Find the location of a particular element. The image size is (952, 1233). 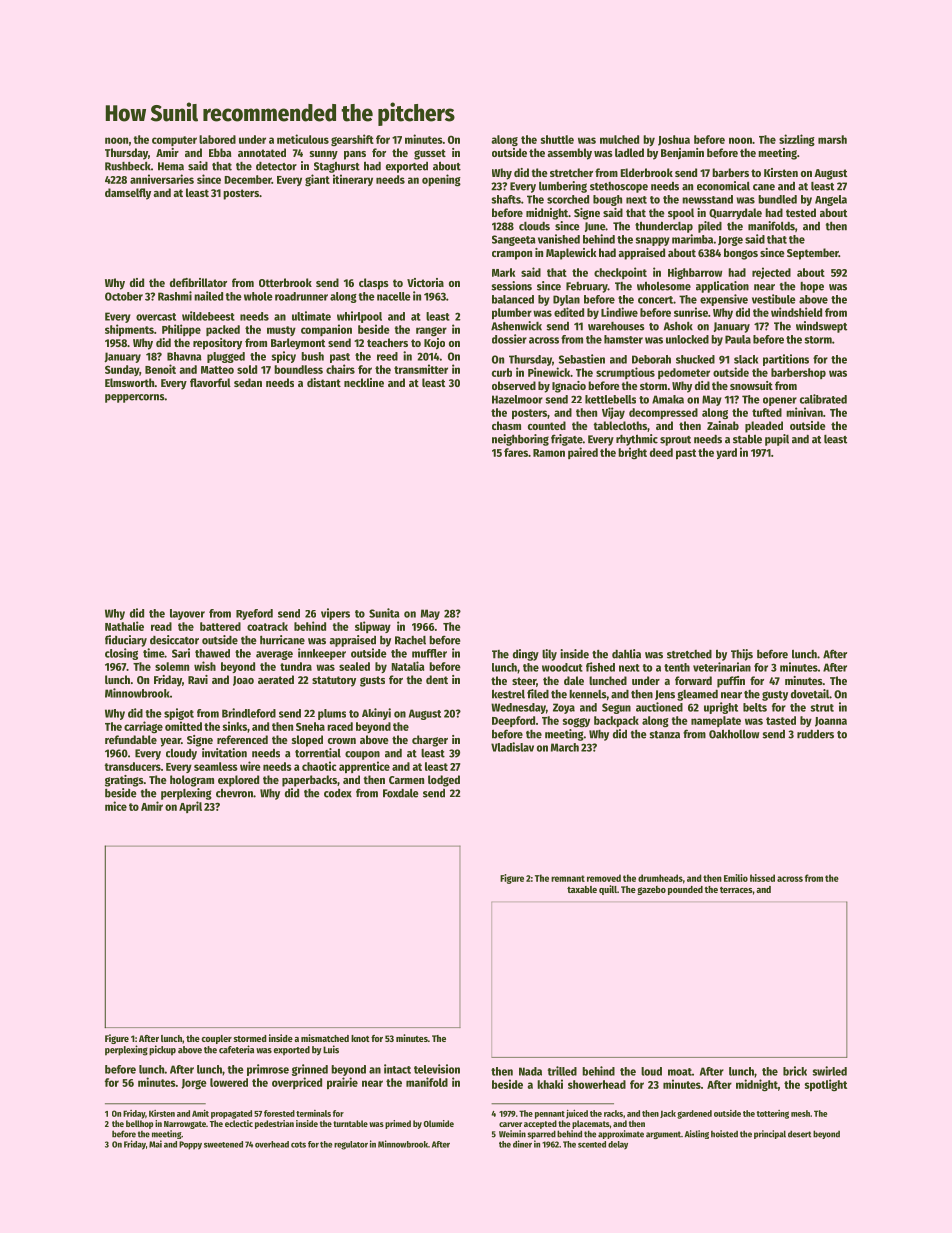

Joshua is located at coordinates (674, 140).
